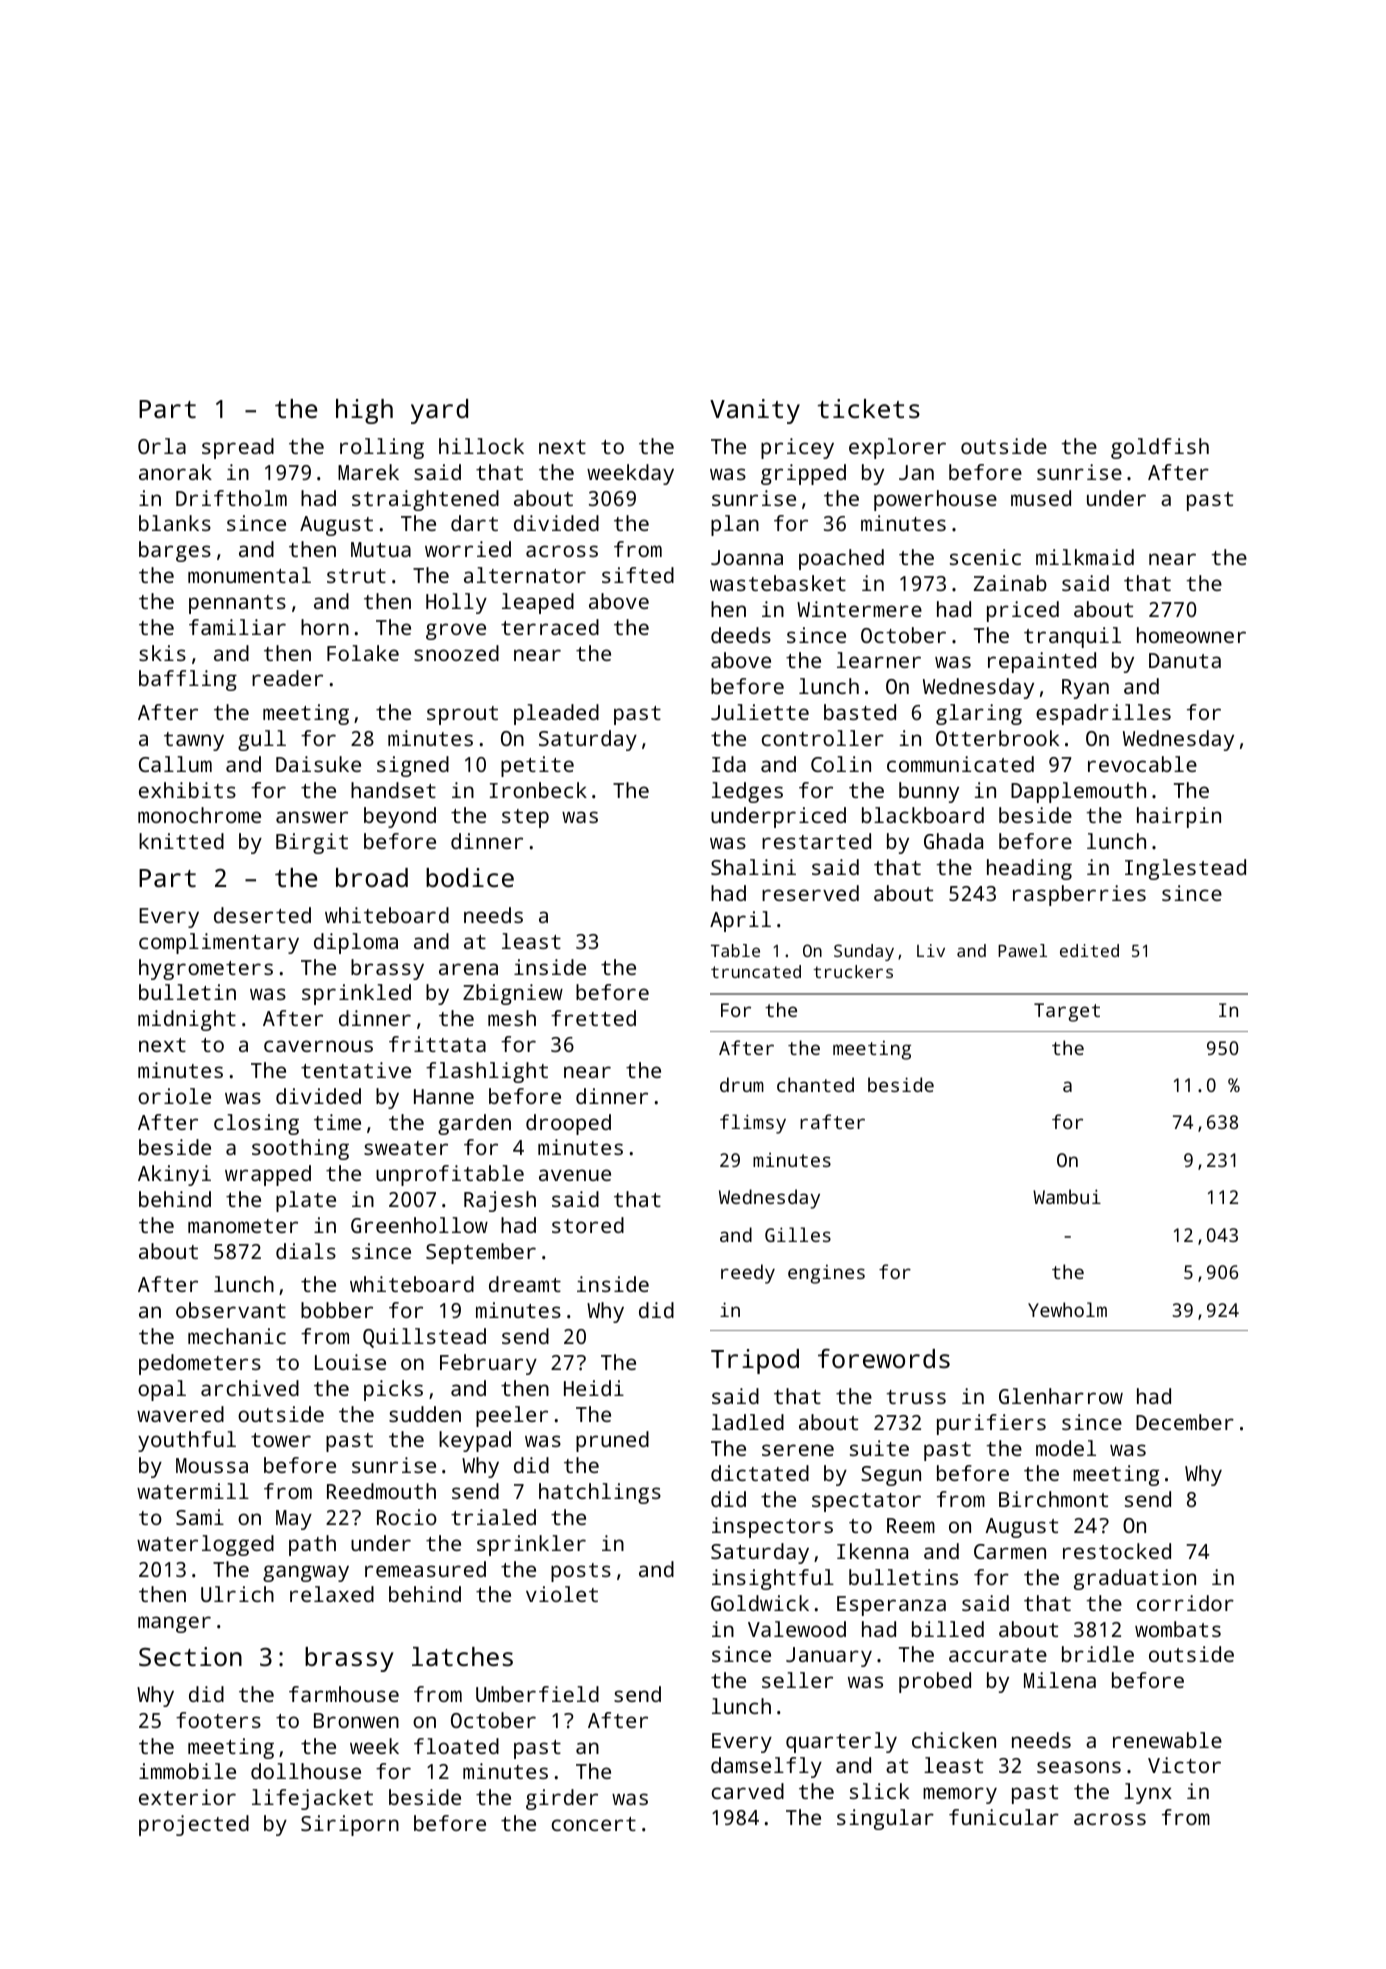  What do you see at coordinates (755, 411) in the screenshot?
I see `Vanity` at bounding box center [755, 411].
